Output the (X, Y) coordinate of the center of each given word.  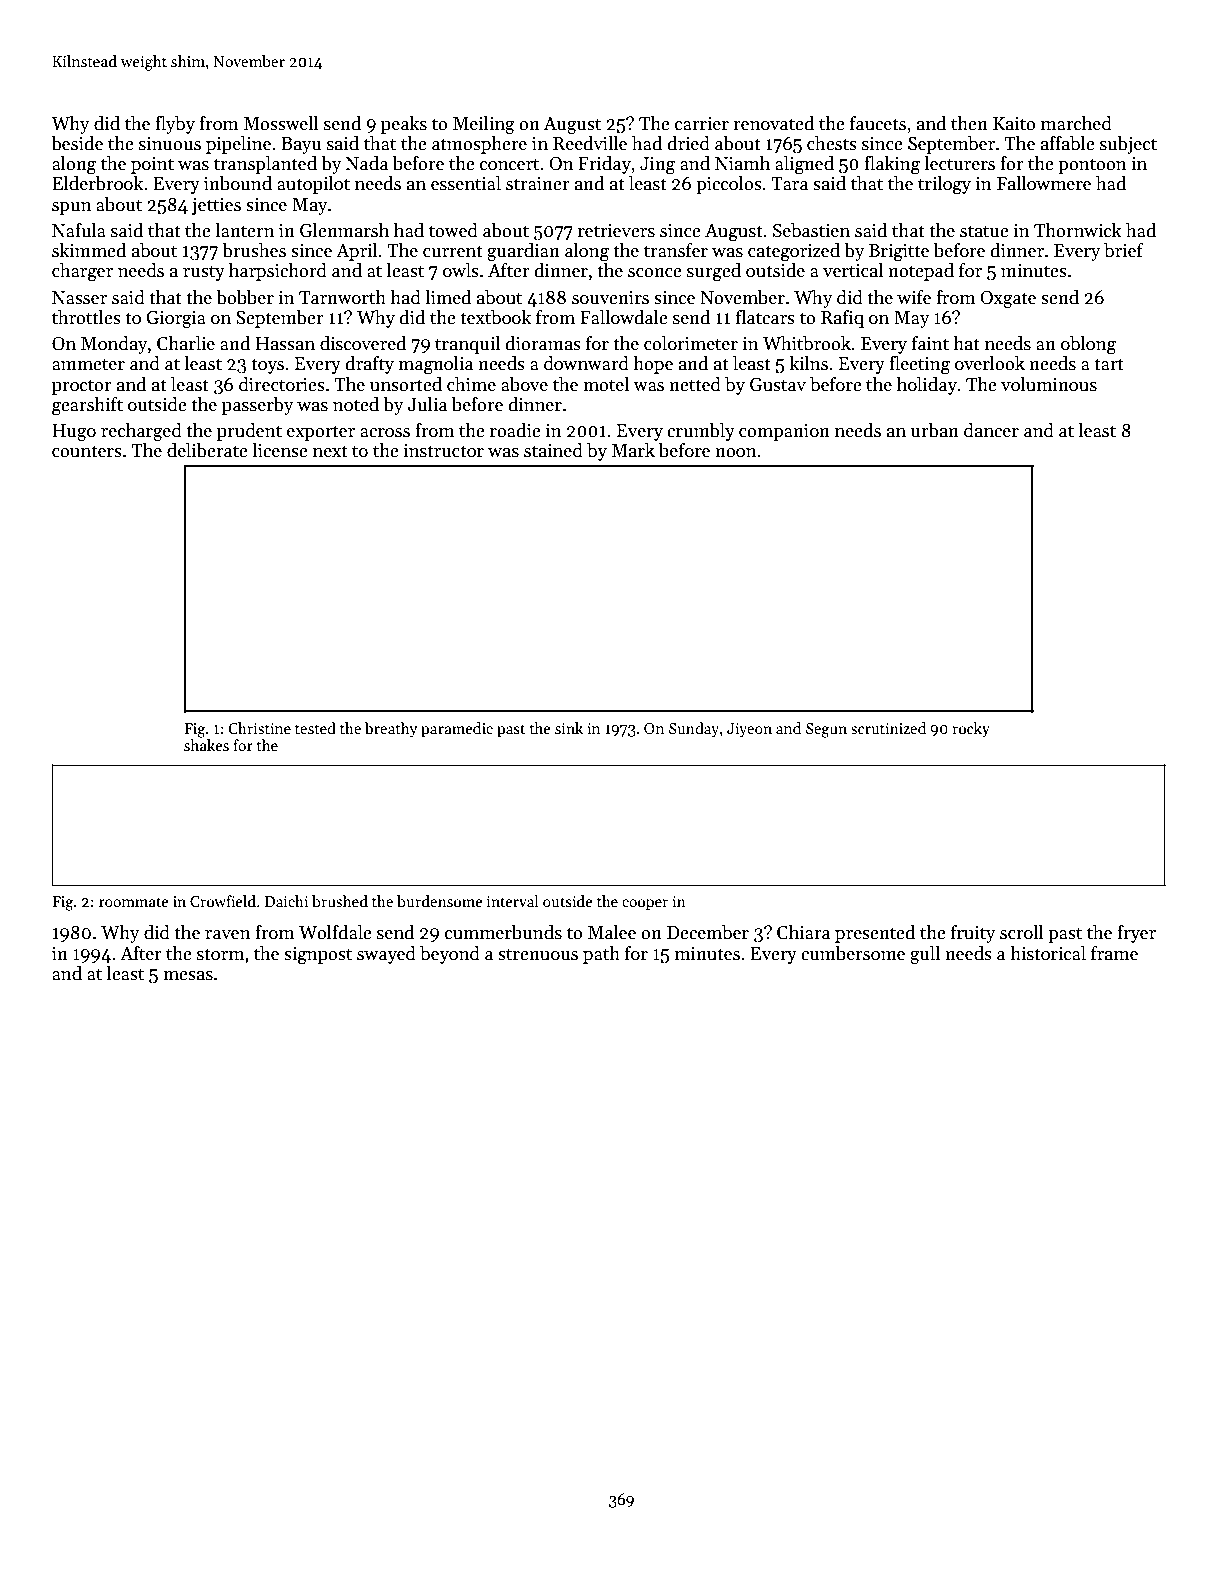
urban (935, 430)
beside (77, 143)
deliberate (207, 450)
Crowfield (223, 901)
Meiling (484, 125)
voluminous (1049, 384)
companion (784, 432)
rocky (971, 729)
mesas (188, 976)
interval (513, 901)
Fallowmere (1044, 183)
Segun (826, 730)
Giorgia (176, 320)
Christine (259, 728)
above (524, 384)
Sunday (694, 729)
